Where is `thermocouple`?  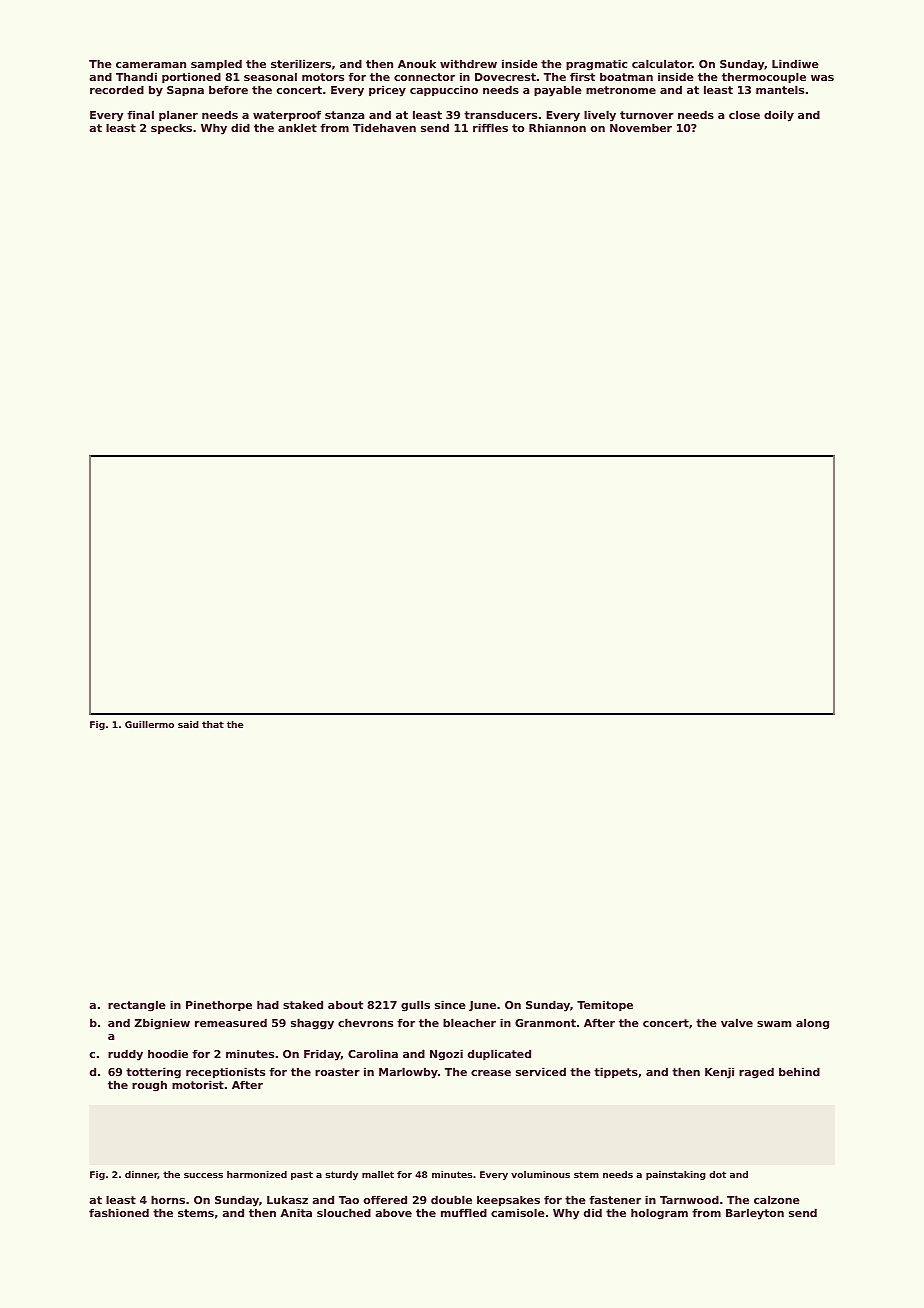
thermocouple is located at coordinates (764, 78).
